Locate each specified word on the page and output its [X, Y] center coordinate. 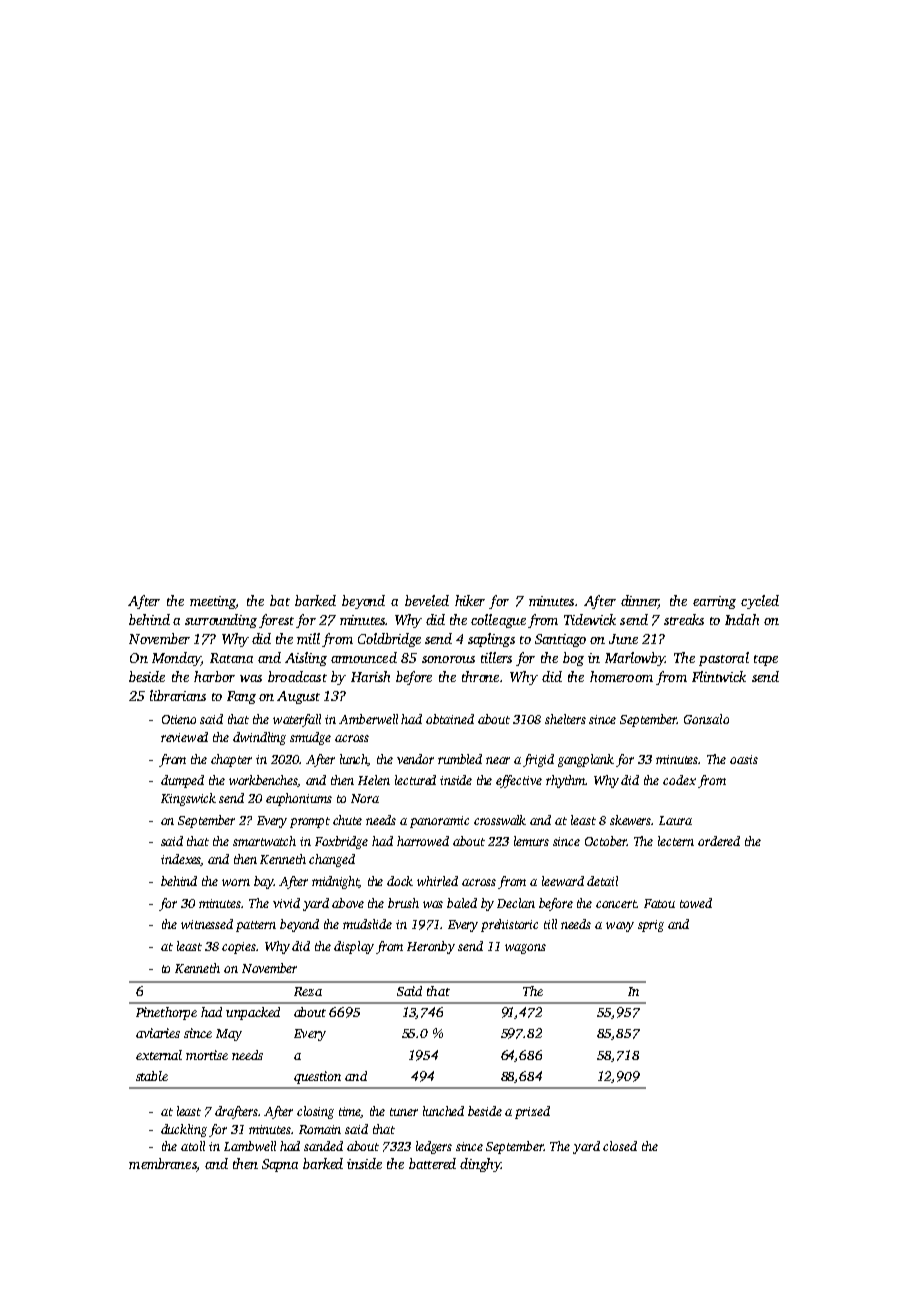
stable [152, 1076]
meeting [213, 602]
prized [532, 1112]
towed [696, 903]
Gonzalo [706, 719]
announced [364, 657]
